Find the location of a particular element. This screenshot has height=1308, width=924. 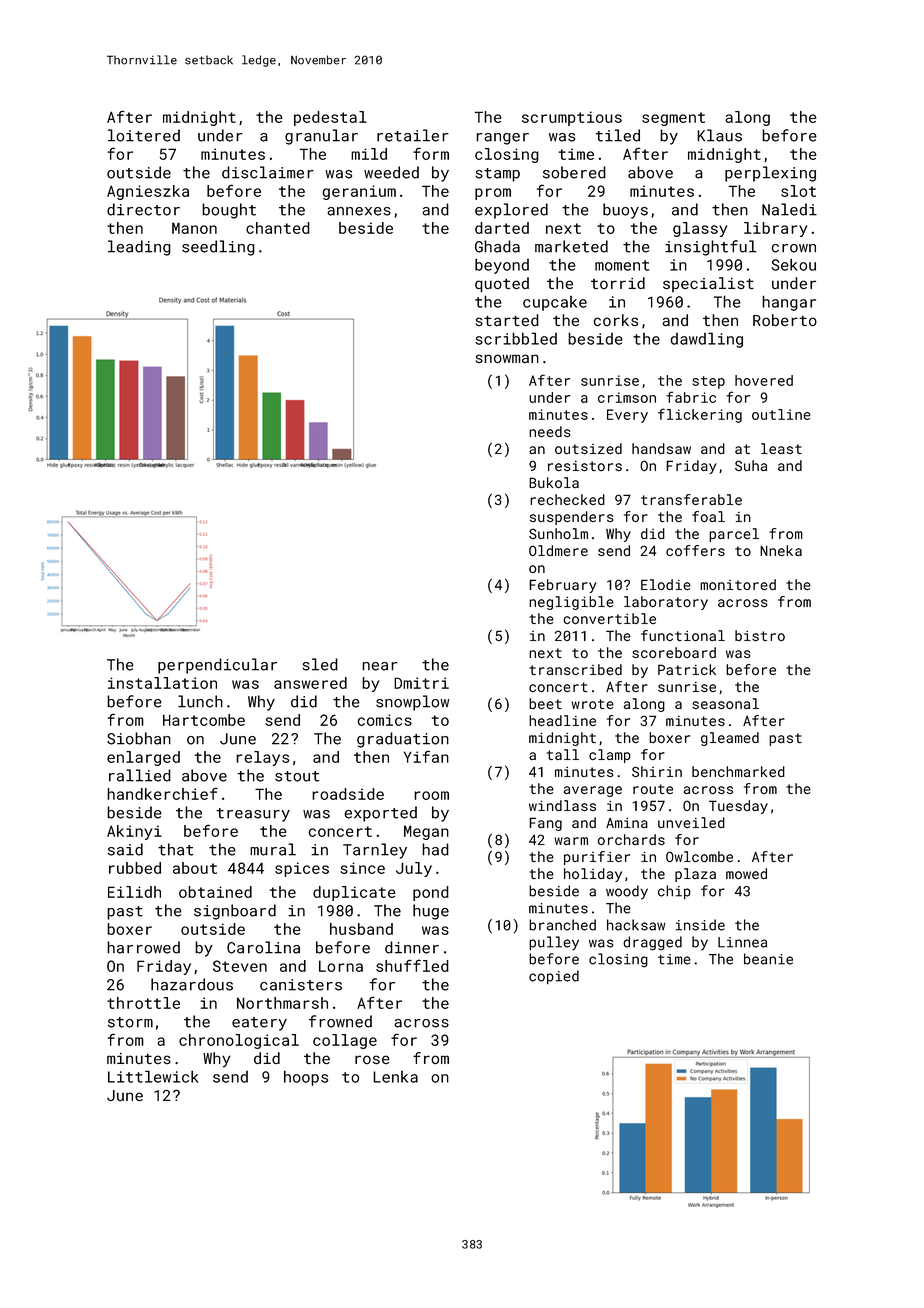

sled is located at coordinates (320, 664).
